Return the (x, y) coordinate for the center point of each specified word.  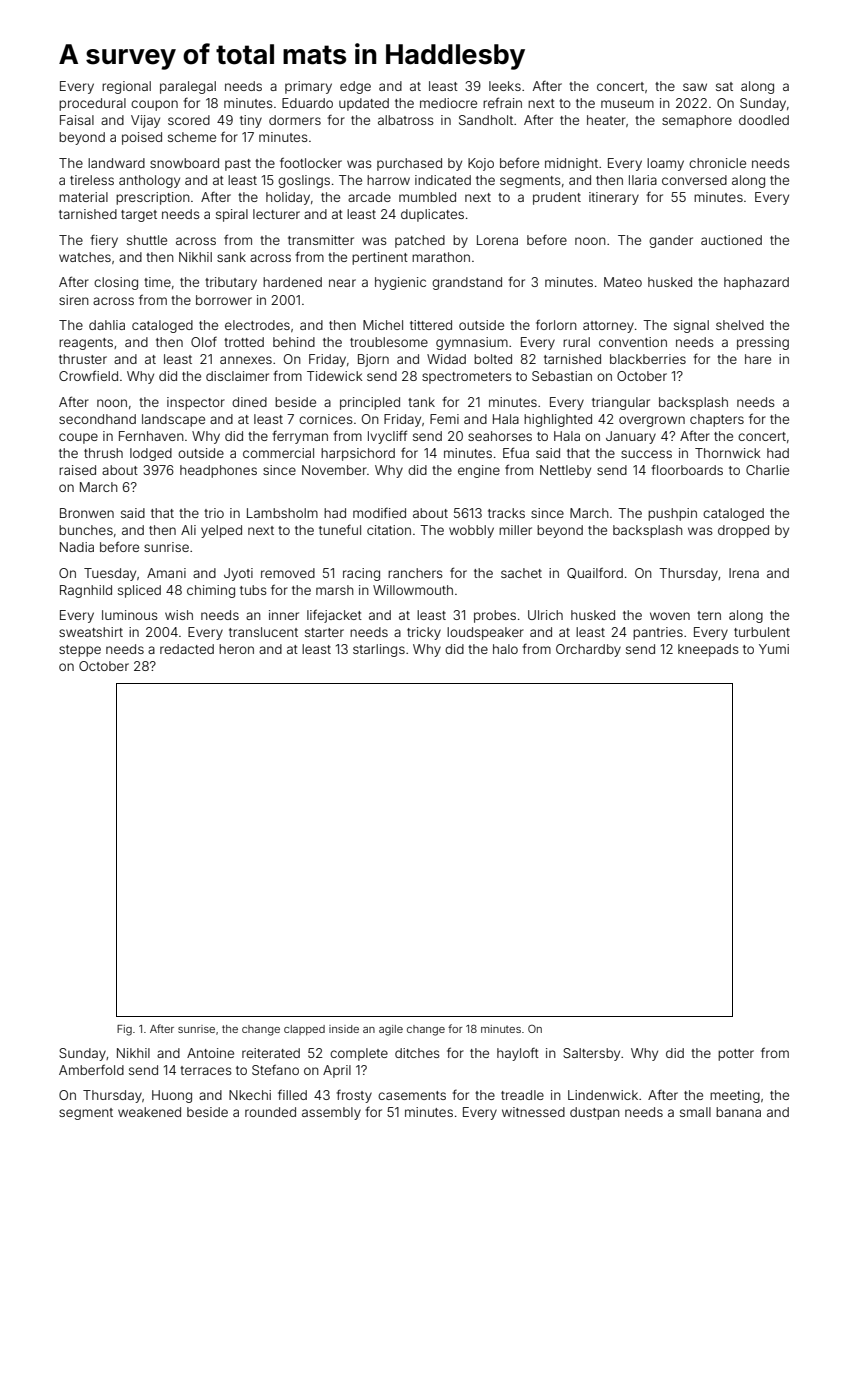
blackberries (648, 359)
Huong (172, 1096)
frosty (354, 1096)
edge (355, 87)
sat (724, 86)
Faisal (77, 120)
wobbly (471, 531)
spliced (139, 591)
